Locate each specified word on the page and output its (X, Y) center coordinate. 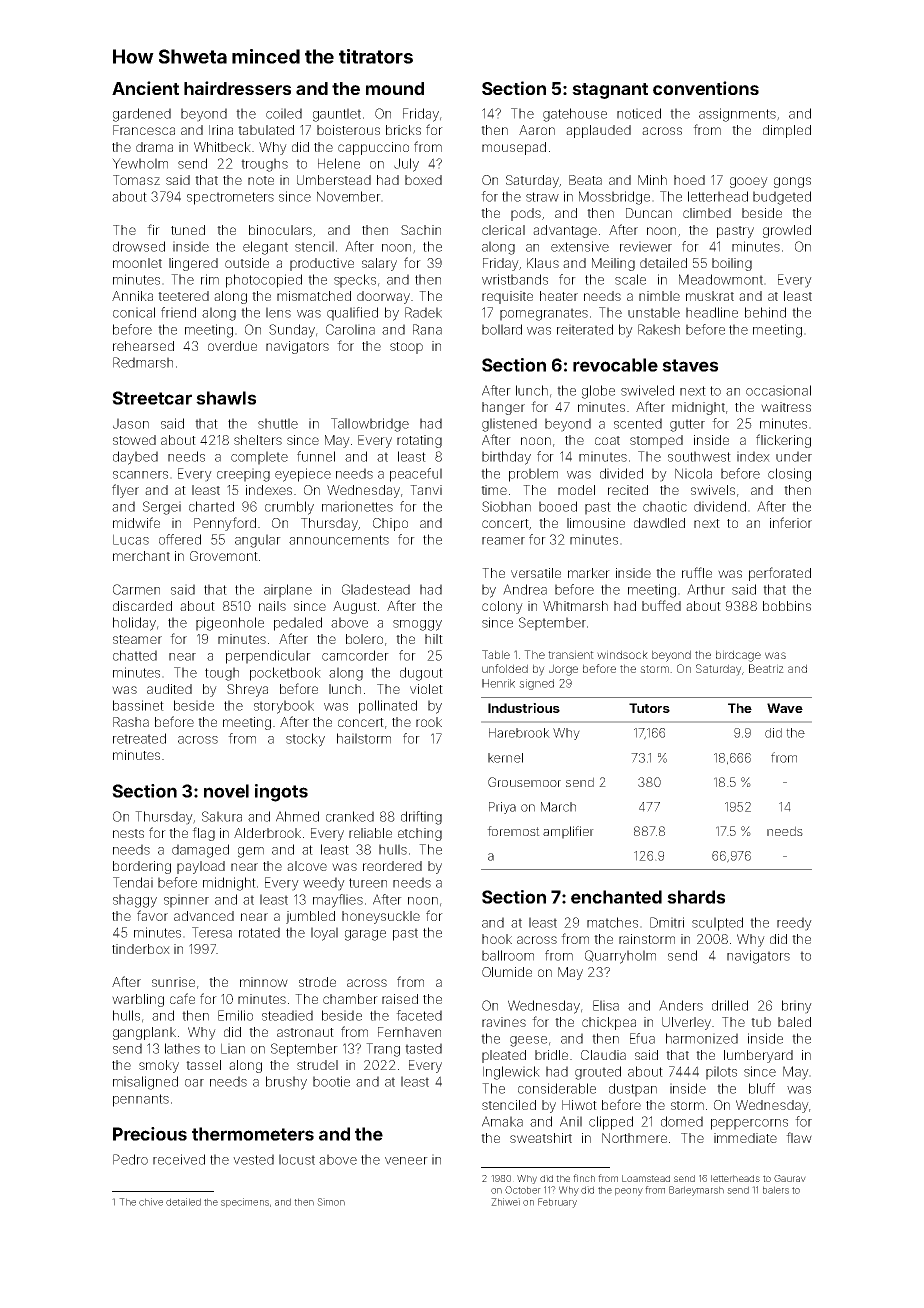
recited (628, 490)
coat (607, 440)
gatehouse (575, 115)
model (576, 490)
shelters (258, 440)
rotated (259, 932)
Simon (331, 1202)
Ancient (145, 88)
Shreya (247, 690)
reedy (794, 924)
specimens (245, 1203)
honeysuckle (381, 917)
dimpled (787, 131)
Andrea (525, 589)
